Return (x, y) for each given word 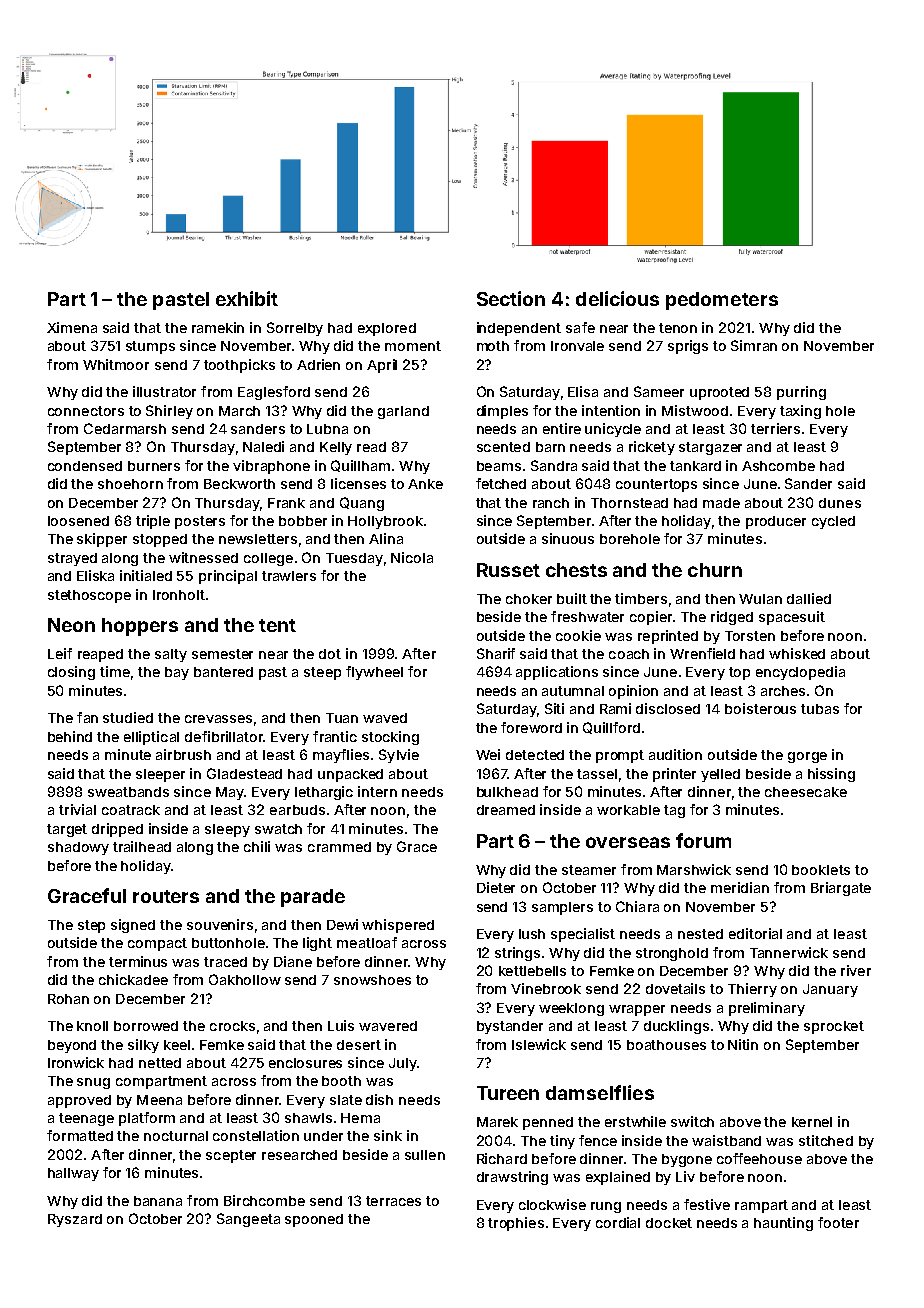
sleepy (227, 830)
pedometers (722, 301)
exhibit (247, 298)
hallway (73, 1174)
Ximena (72, 327)
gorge (807, 757)
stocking (390, 738)
